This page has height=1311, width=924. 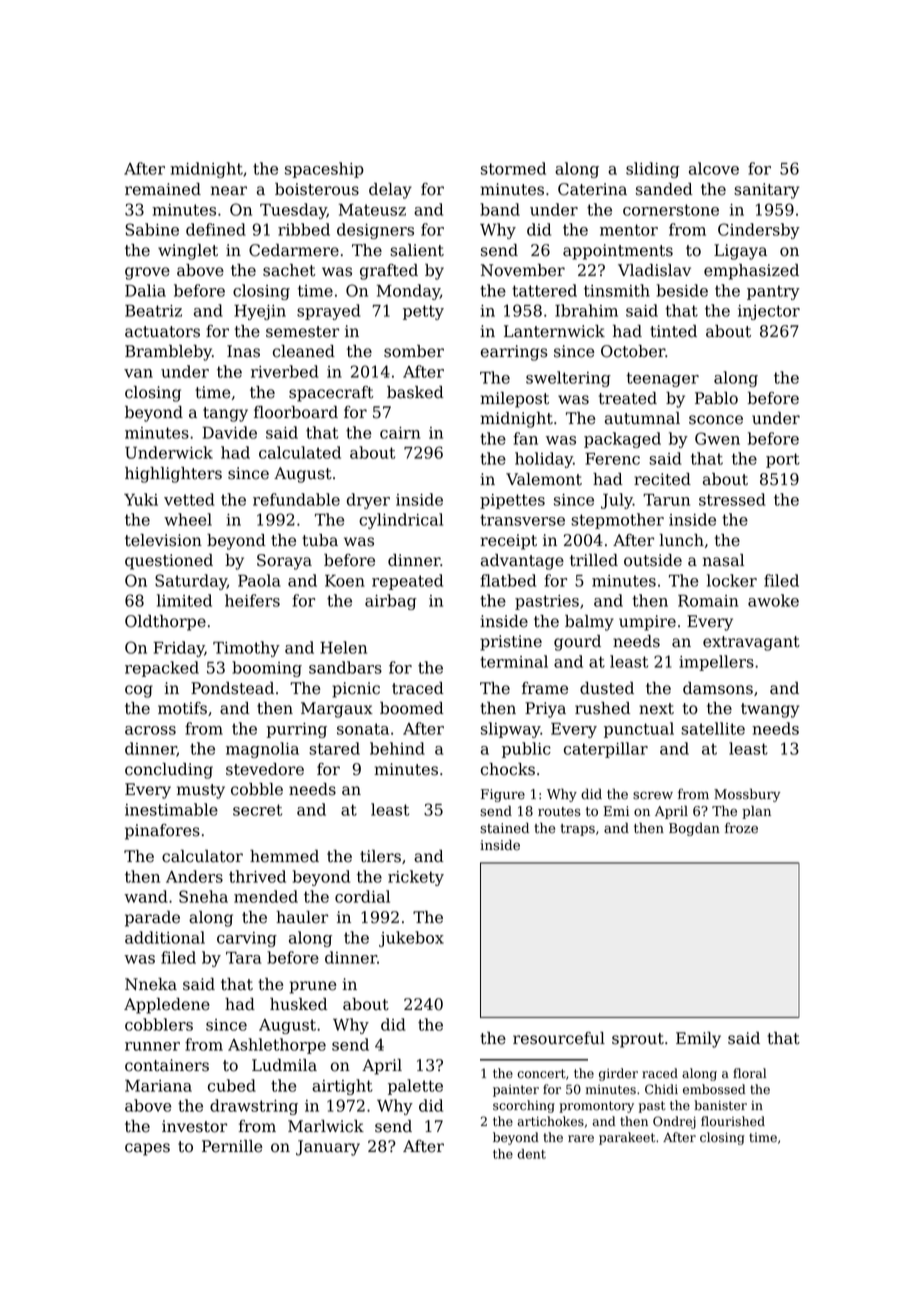 I want to click on flourished, so click(x=733, y=1121).
